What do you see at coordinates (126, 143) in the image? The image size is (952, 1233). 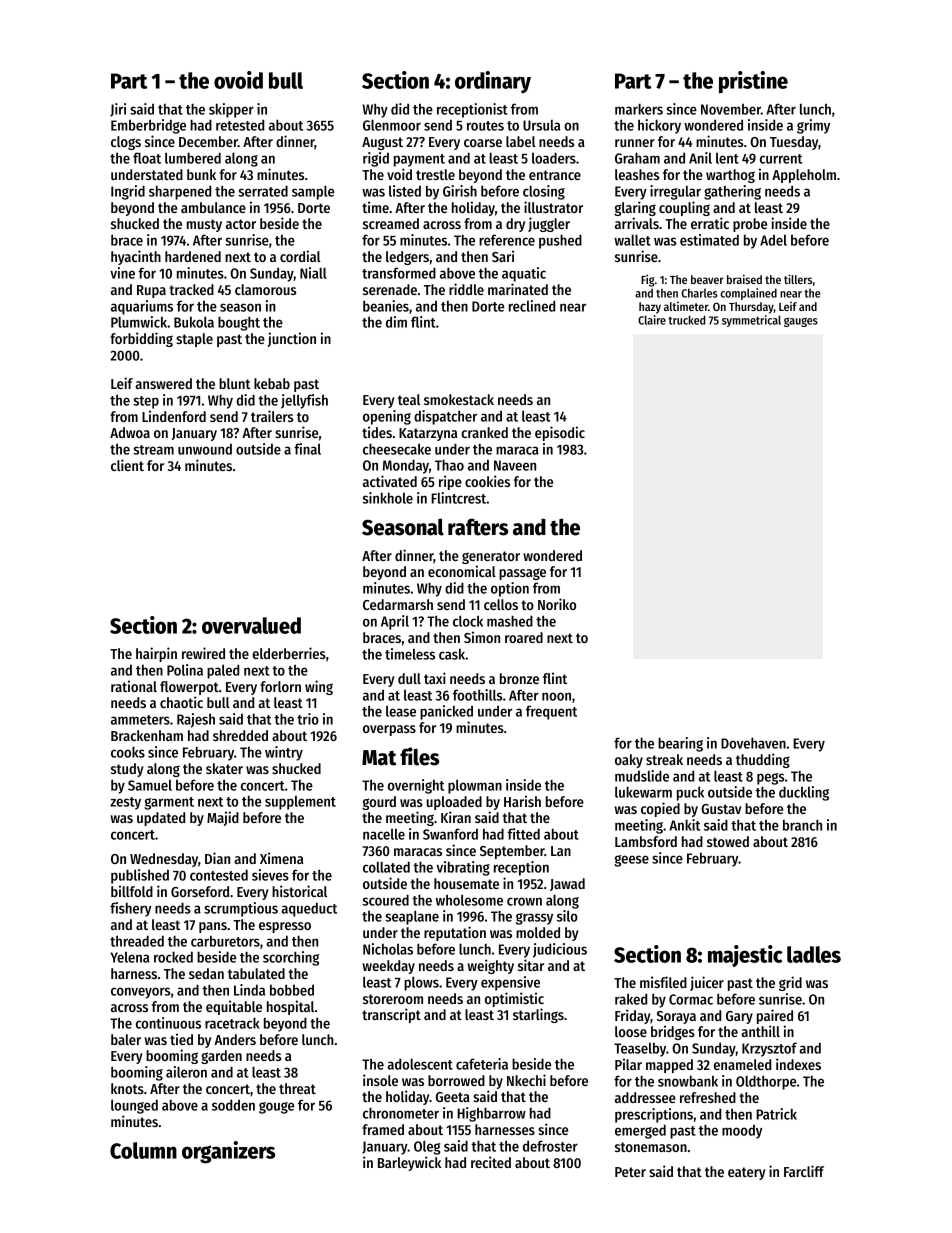 I see `clogs` at bounding box center [126, 143].
